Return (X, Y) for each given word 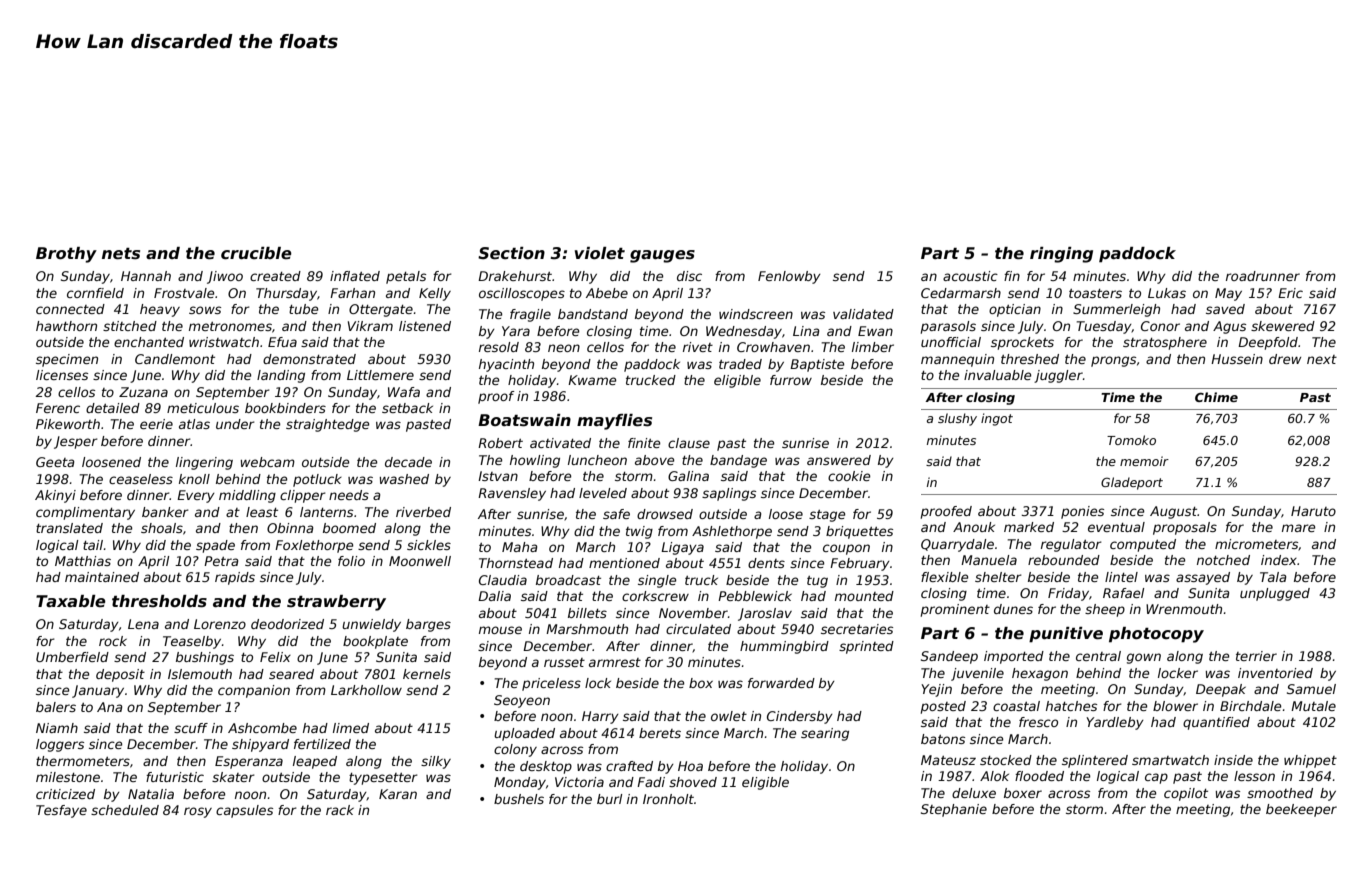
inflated (355, 276)
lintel (1121, 577)
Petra (221, 561)
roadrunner (1263, 276)
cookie (849, 476)
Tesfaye (61, 811)
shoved (693, 782)
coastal (1016, 706)
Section (511, 253)
